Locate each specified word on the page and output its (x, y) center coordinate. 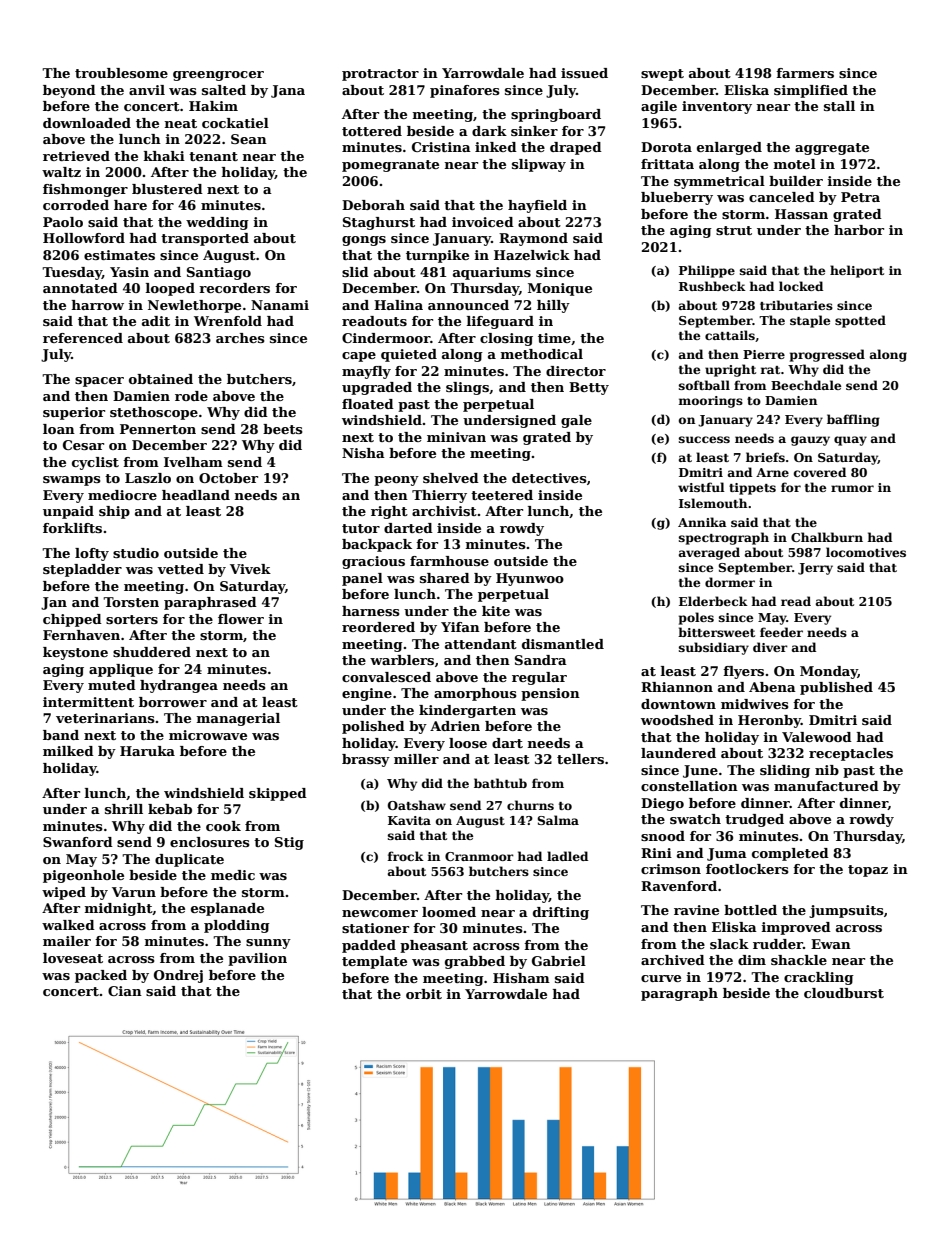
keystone (75, 653)
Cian (125, 991)
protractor (380, 75)
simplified (811, 91)
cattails (730, 335)
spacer (99, 382)
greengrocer (218, 76)
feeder (781, 632)
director (576, 371)
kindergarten (467, 711)
